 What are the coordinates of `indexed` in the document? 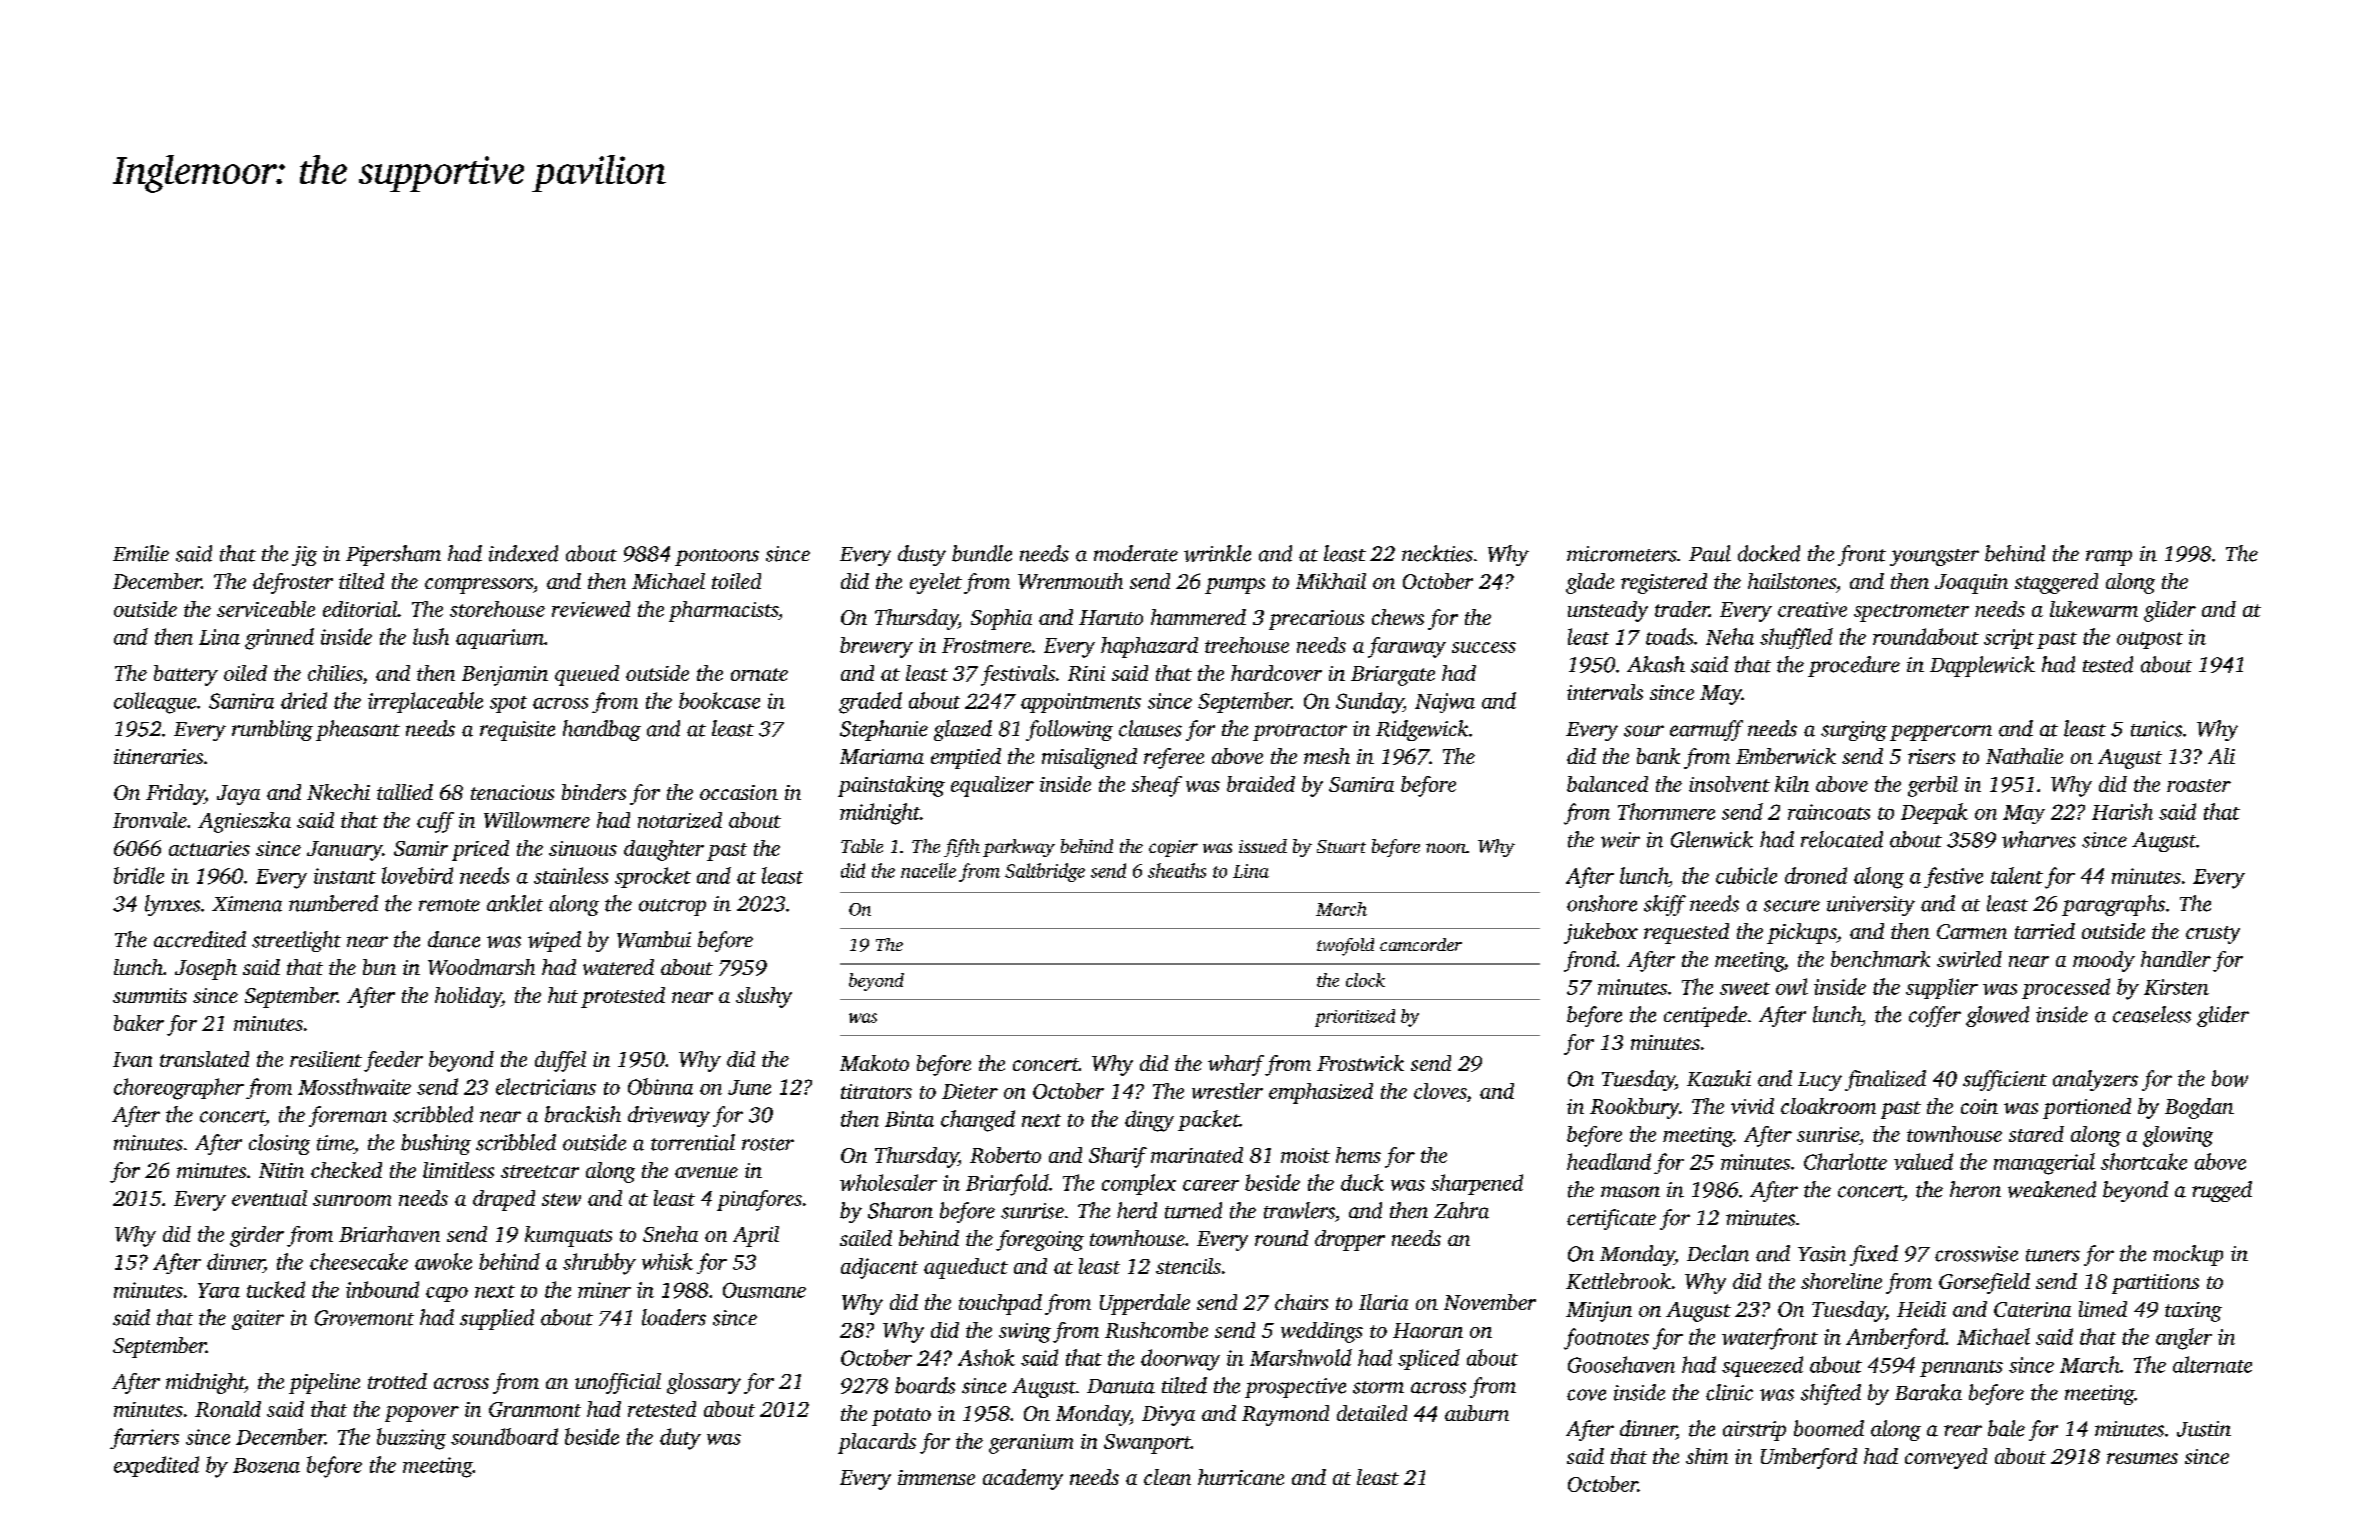 It's located at (523, 553).
